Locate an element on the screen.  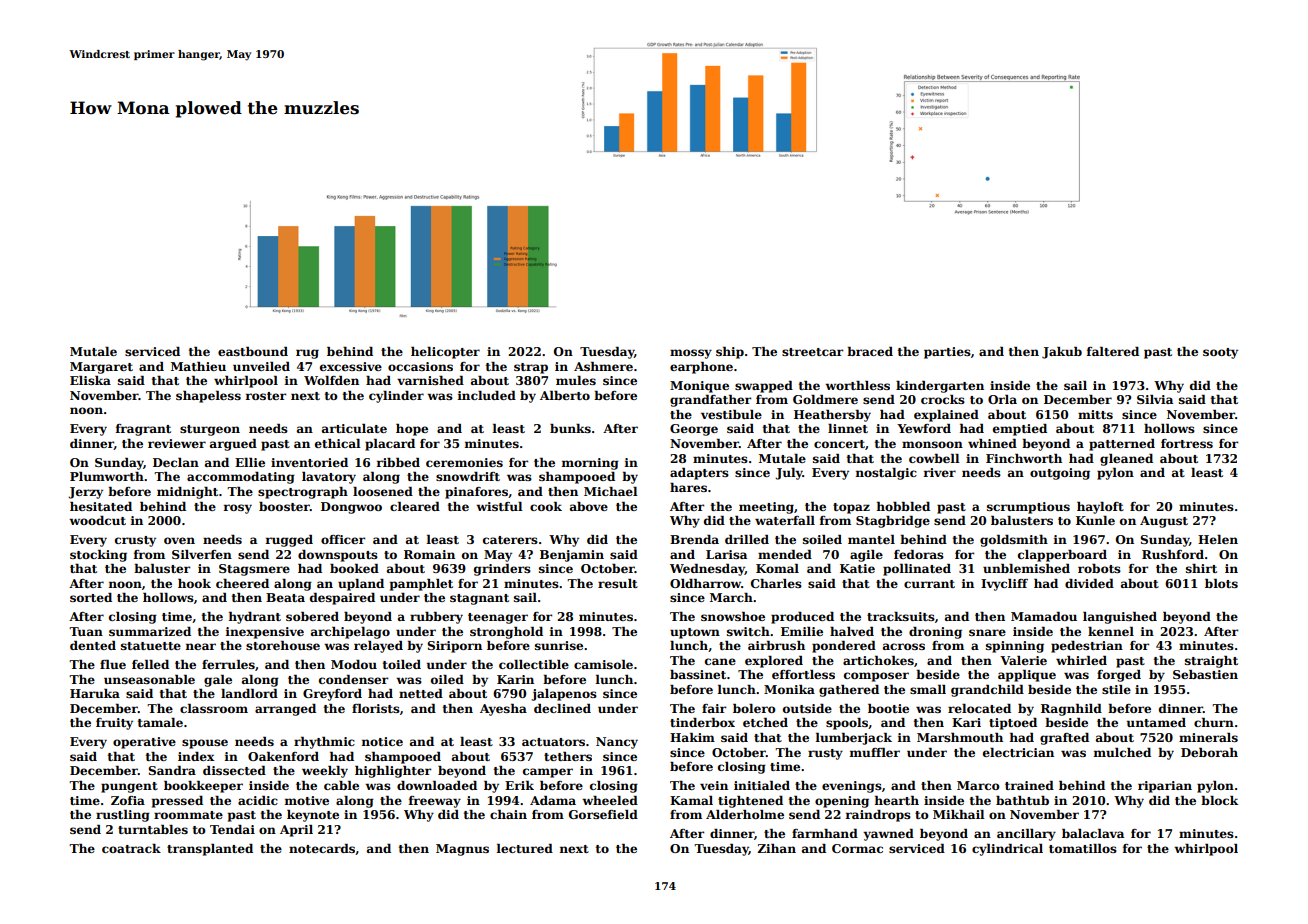
Ayesha is located at coordinates (503, 710).
